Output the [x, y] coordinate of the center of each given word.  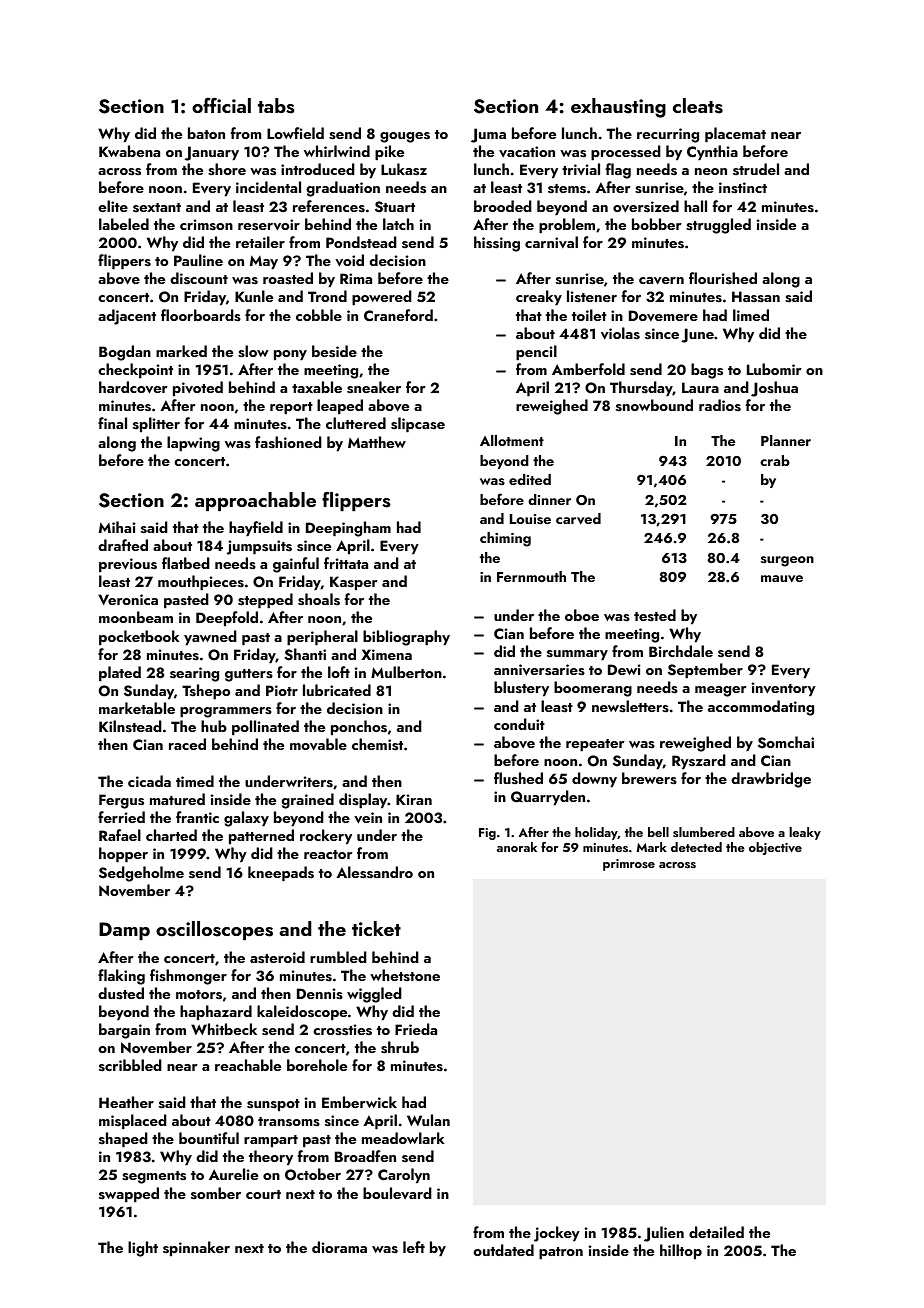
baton [206, 133]
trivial [581, 169]
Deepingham [348, 529]
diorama [339, 1247]
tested [655, 615]
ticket [376, 928]
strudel [756, 169]
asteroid [277, 957]
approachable [255, 501]
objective [775, 848]
